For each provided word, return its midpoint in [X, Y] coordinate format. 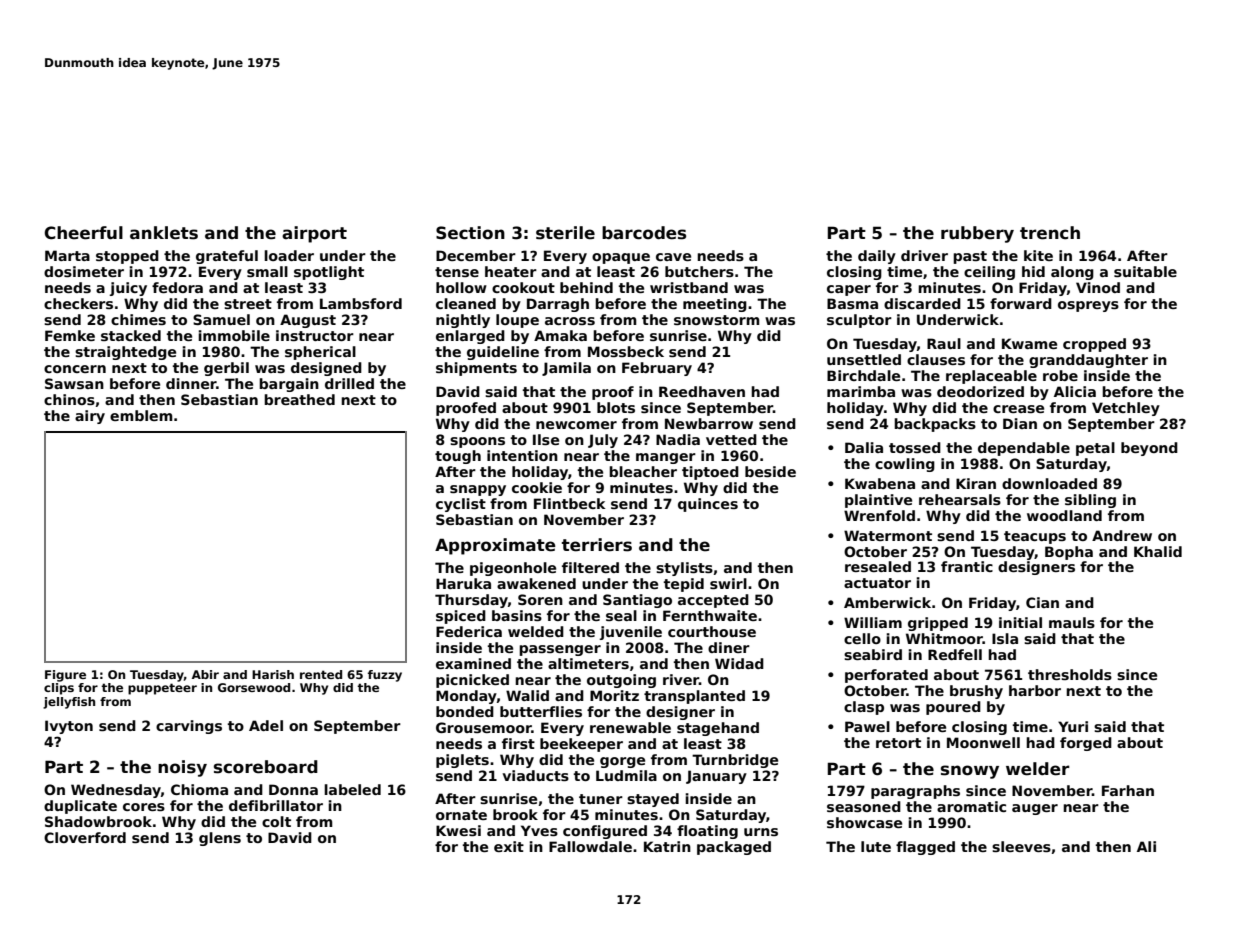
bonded [465, 711]
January [716, 777]
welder [1038, 769]
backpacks [935, 425]
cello [862, 638]
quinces [708, 505]
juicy [128, 289]
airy [90, 417]
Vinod [1098, 287]
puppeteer [162, 689]
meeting [715, 305]
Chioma [199, 789]
